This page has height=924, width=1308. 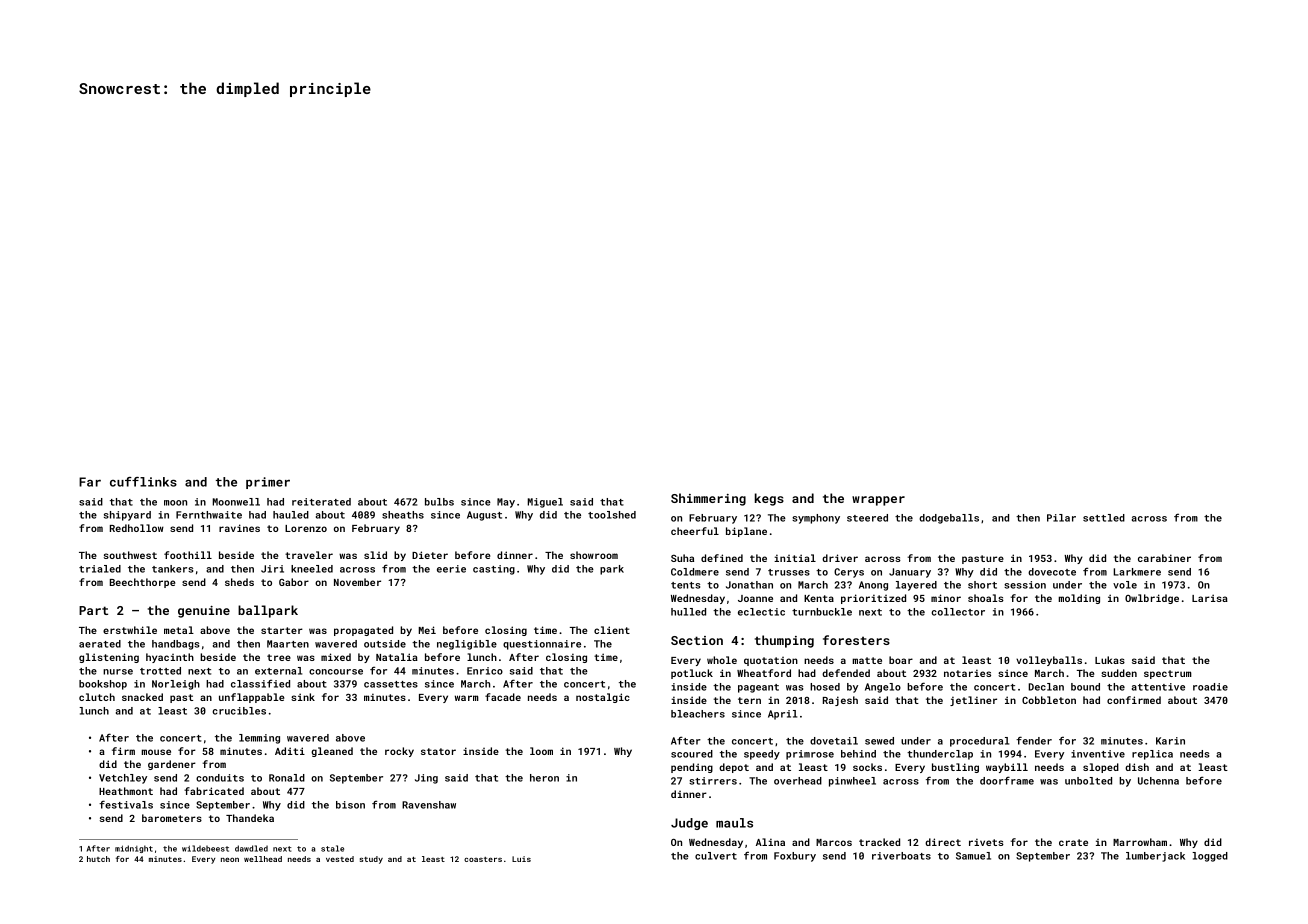 I want to click on casting, so click(x=494, y=570).
